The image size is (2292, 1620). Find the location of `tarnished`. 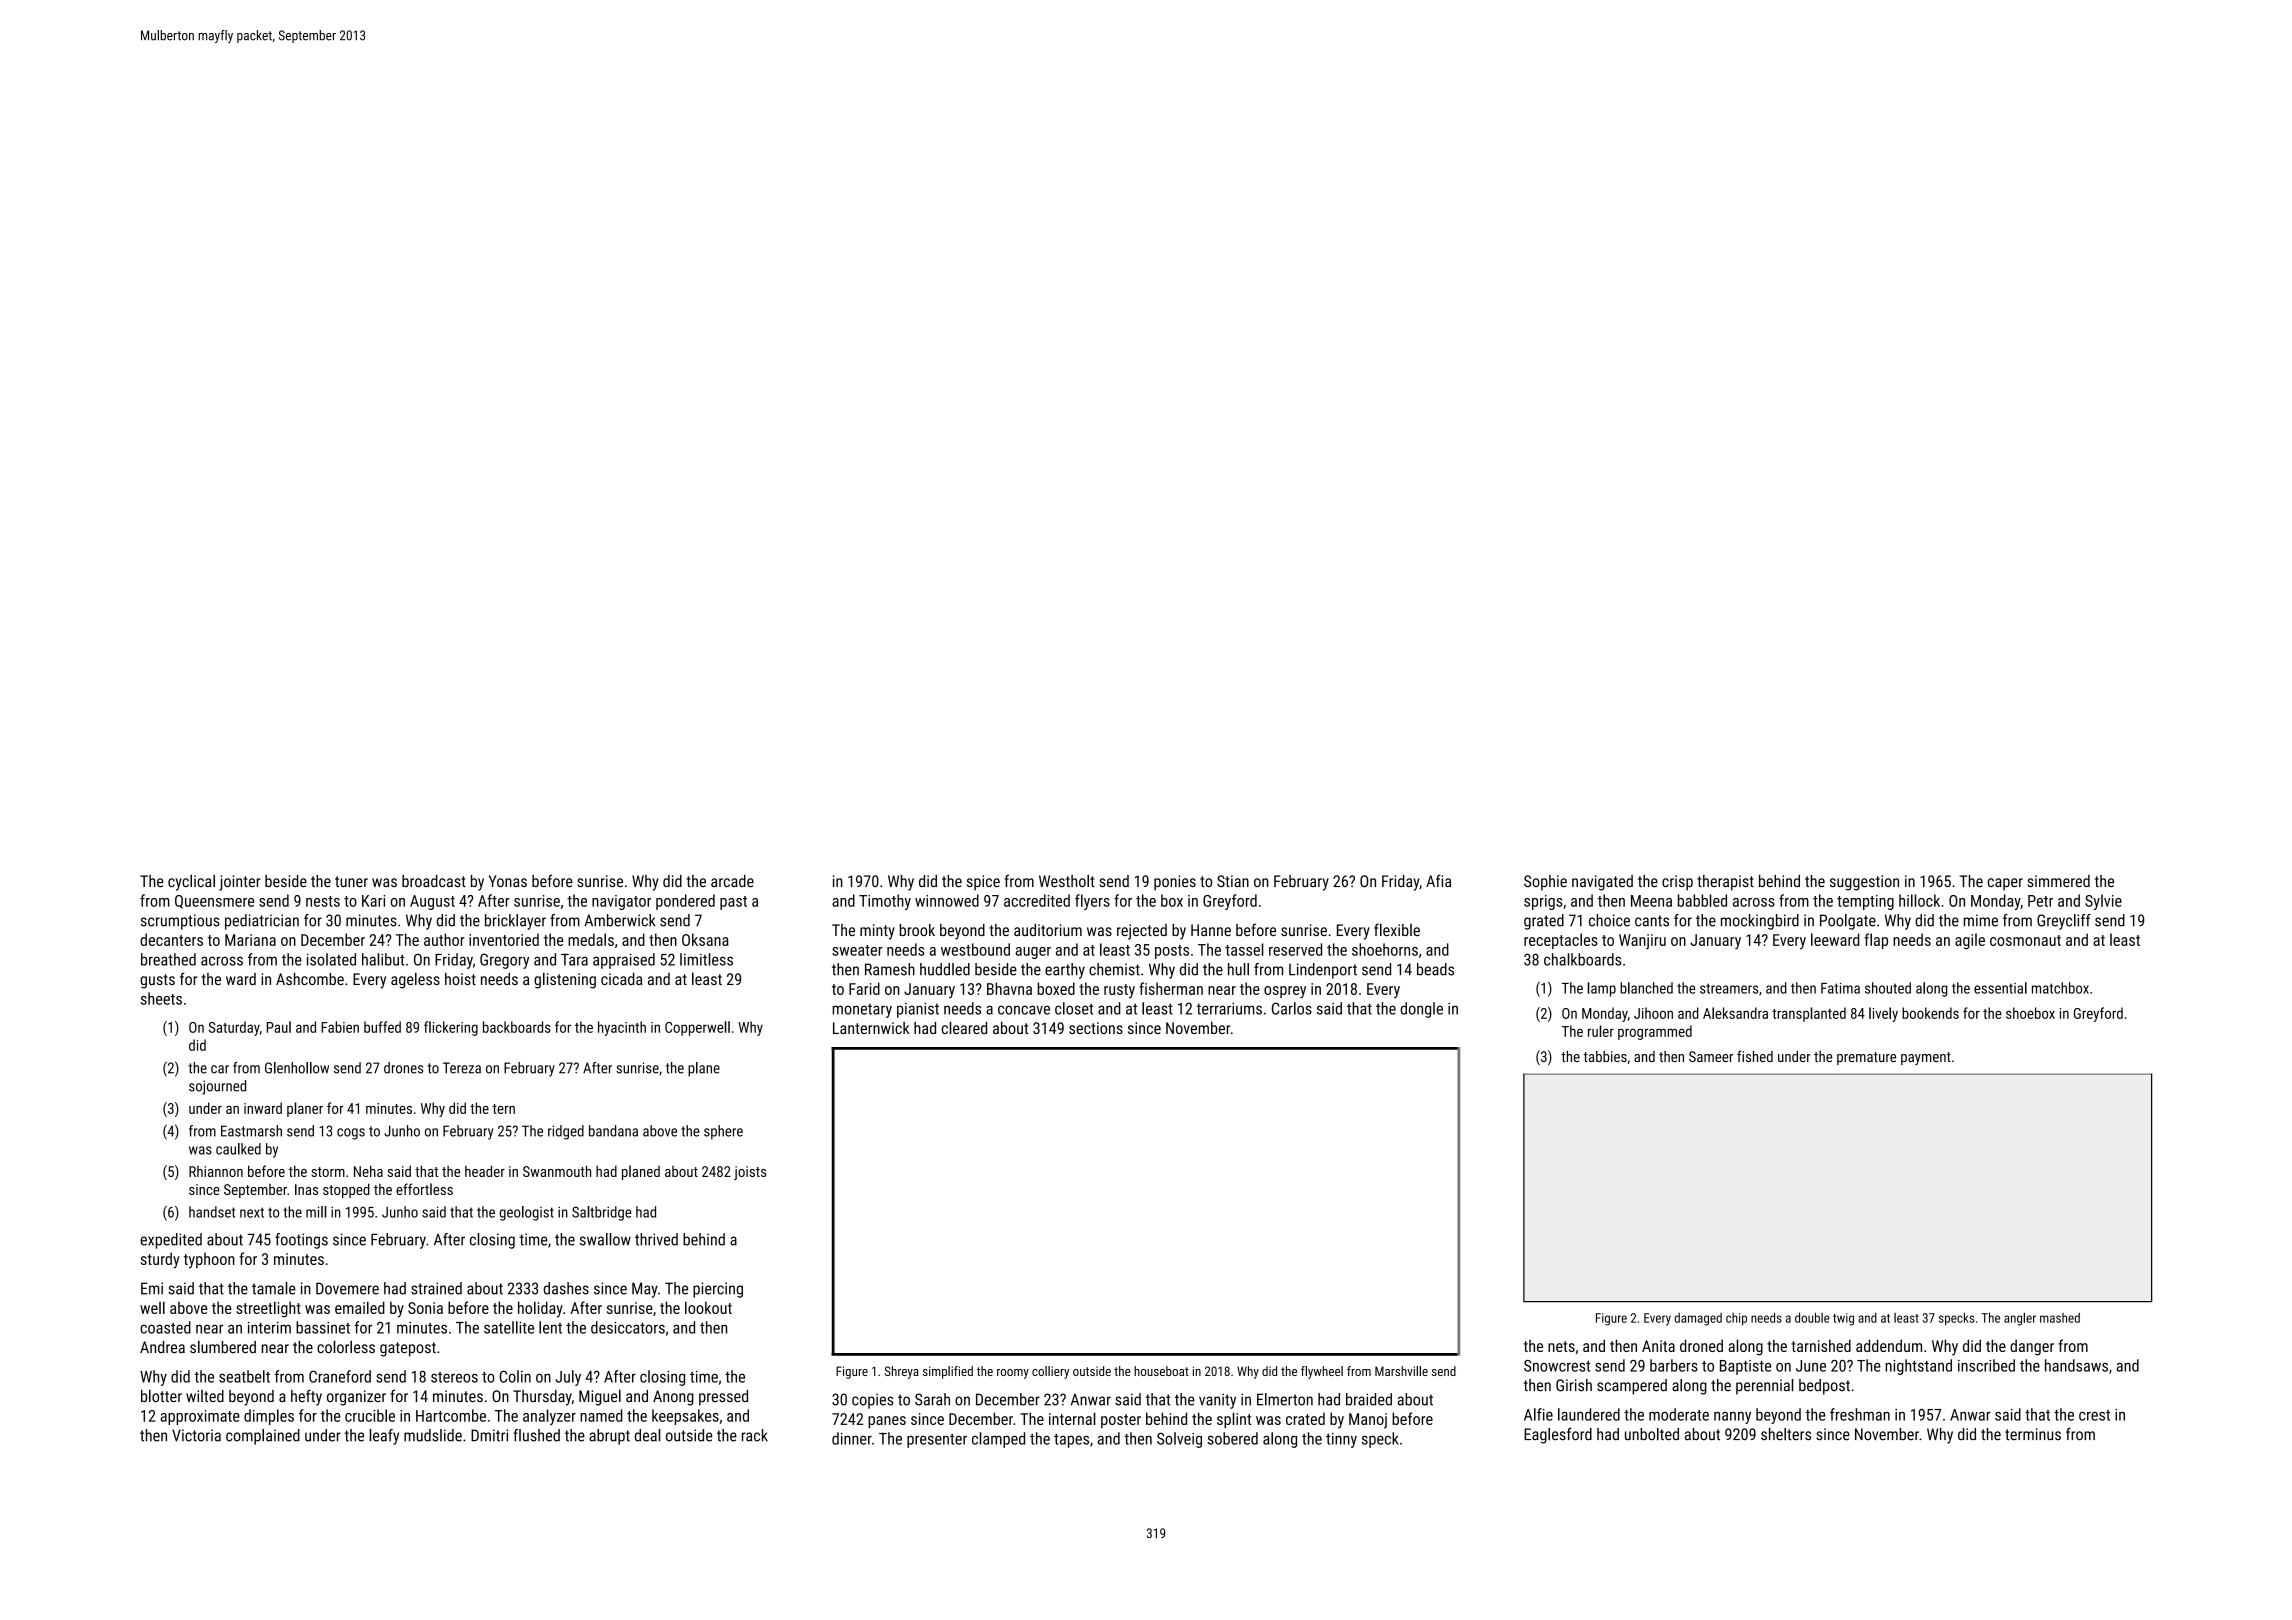

tarnished is located at coordinates (1821, 1345).
